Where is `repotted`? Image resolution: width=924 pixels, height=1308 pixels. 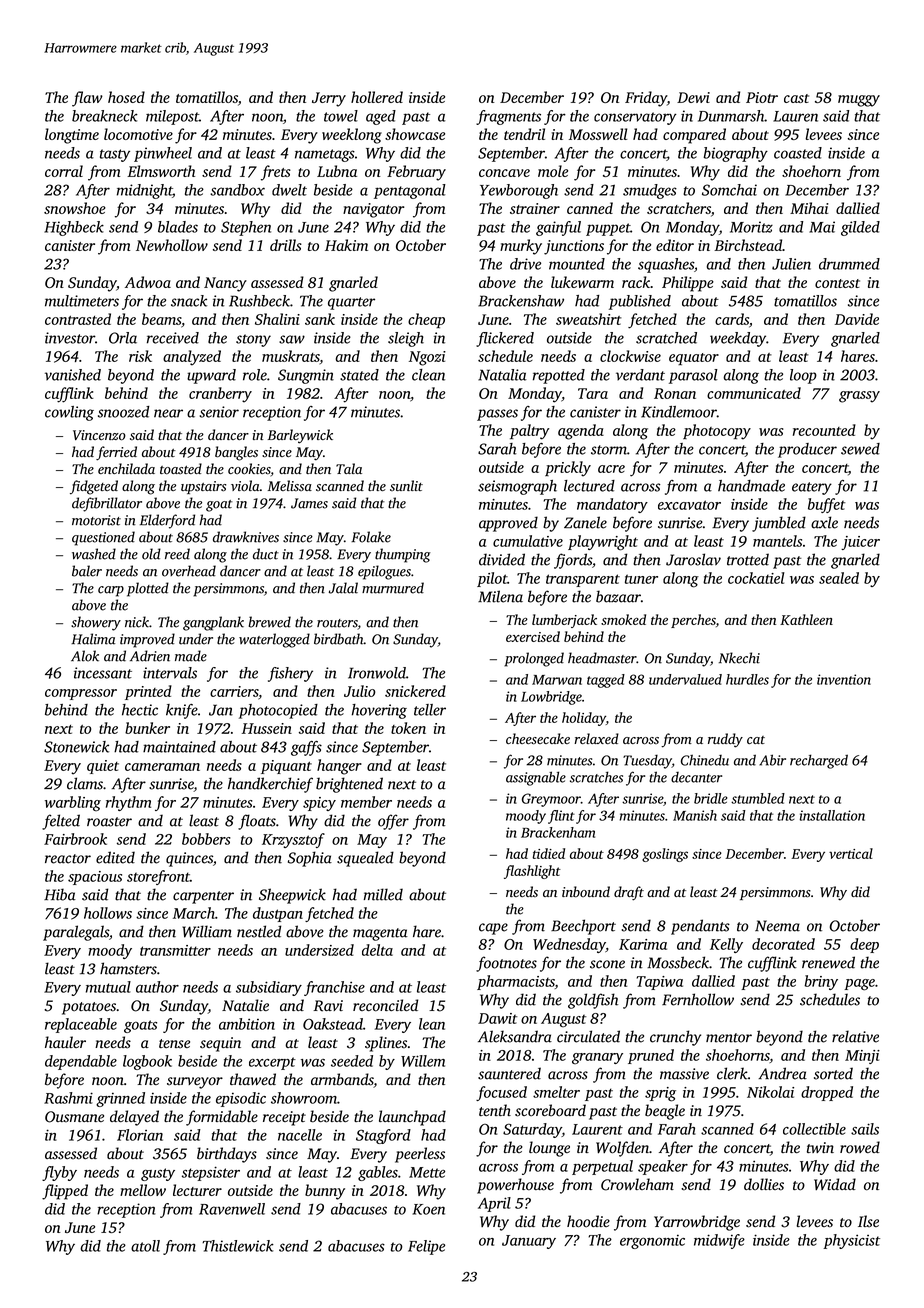
repotted is located at coordinates (559, 376).
